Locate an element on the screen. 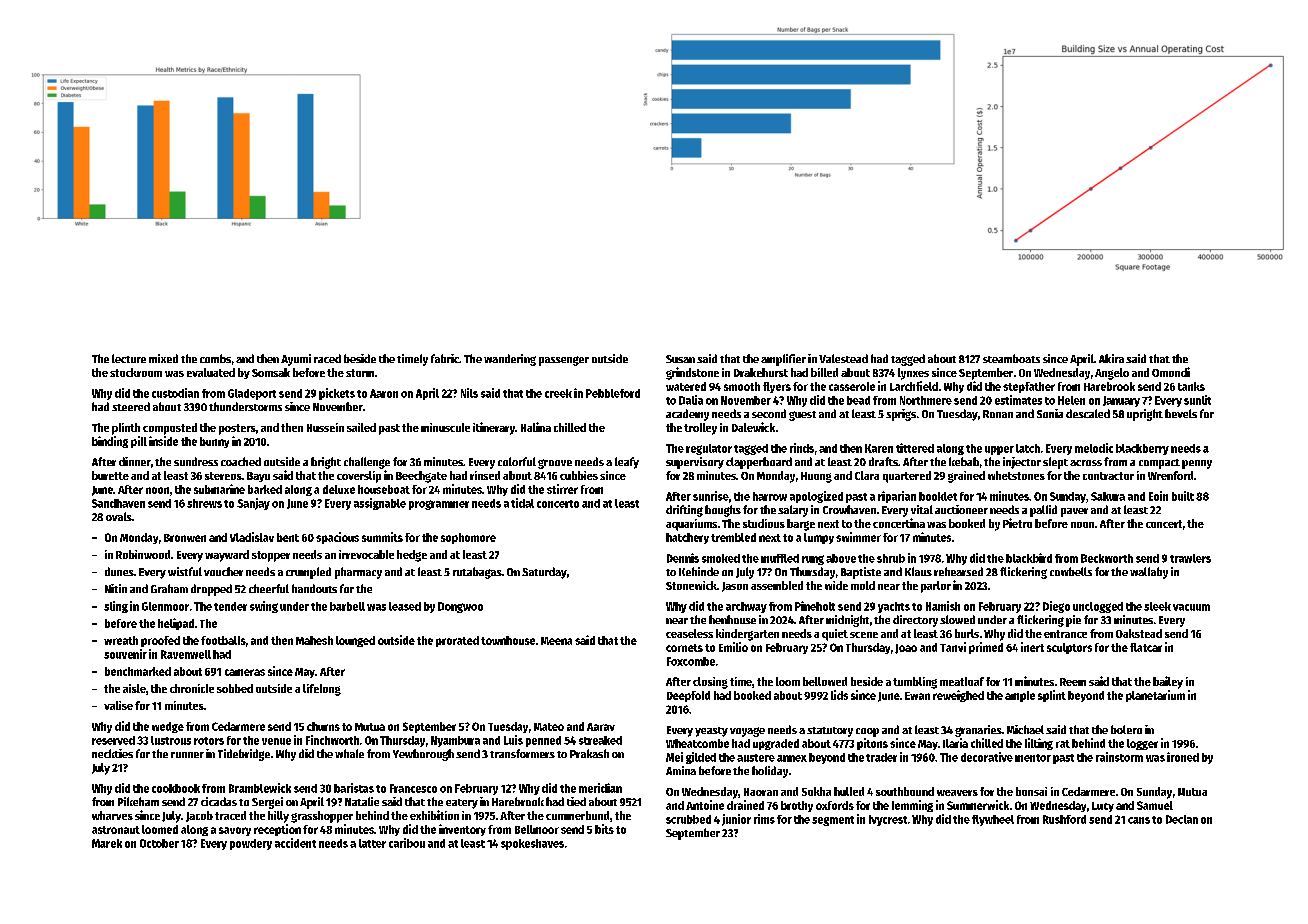 This screenshot has width=1308, height=924. lustrous is located at coordinates (171, 740).
